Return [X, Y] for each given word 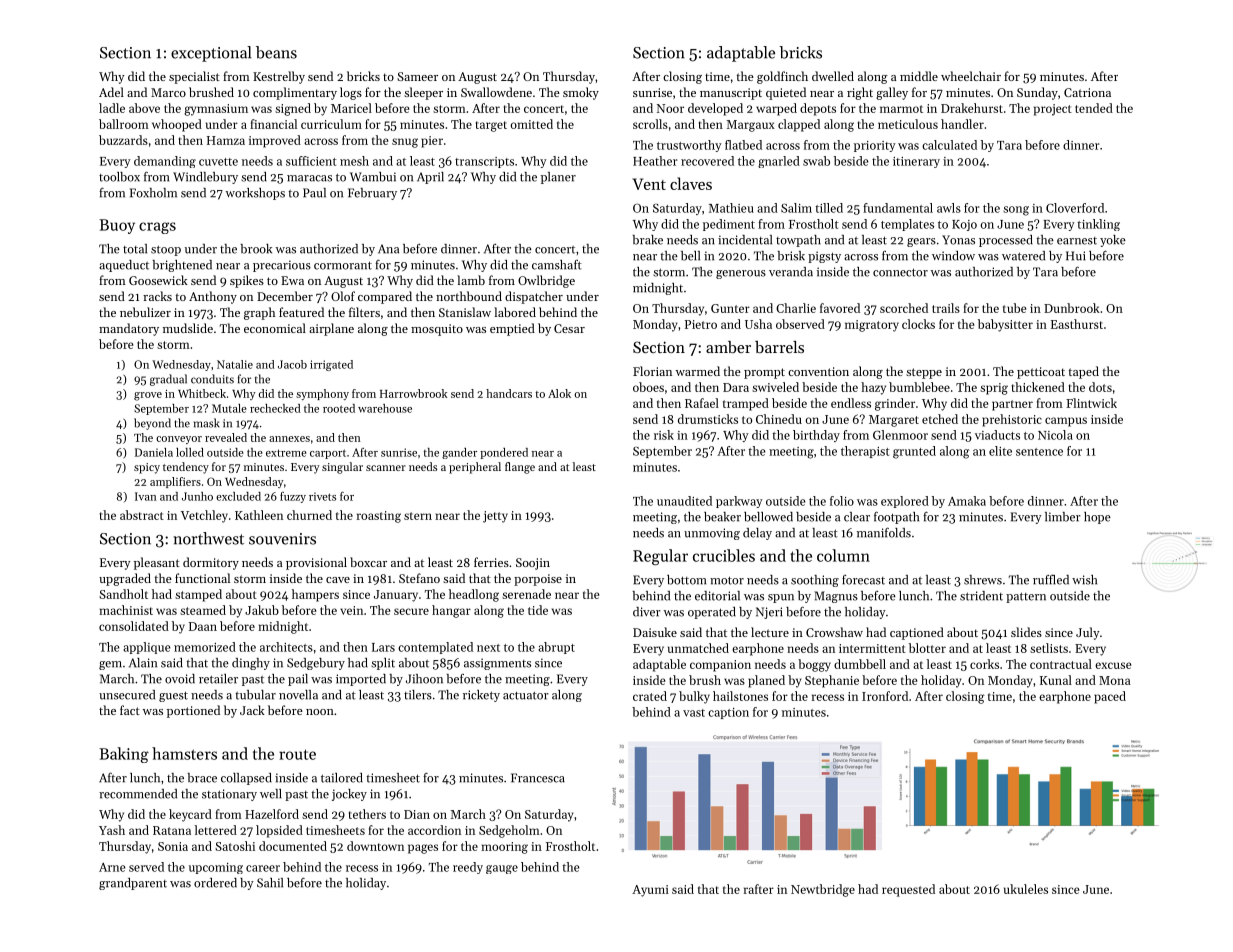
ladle [112, 108]
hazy [873, 388]
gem [110, 665]
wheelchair [971, 76]
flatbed [743, 145]
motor [727, 580]
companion [720, 666]
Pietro [701, 324]
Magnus [836, 597]
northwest [208, 538]
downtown [375, 846]
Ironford [885, 696]
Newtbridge [823, 890]
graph [259, 313]
